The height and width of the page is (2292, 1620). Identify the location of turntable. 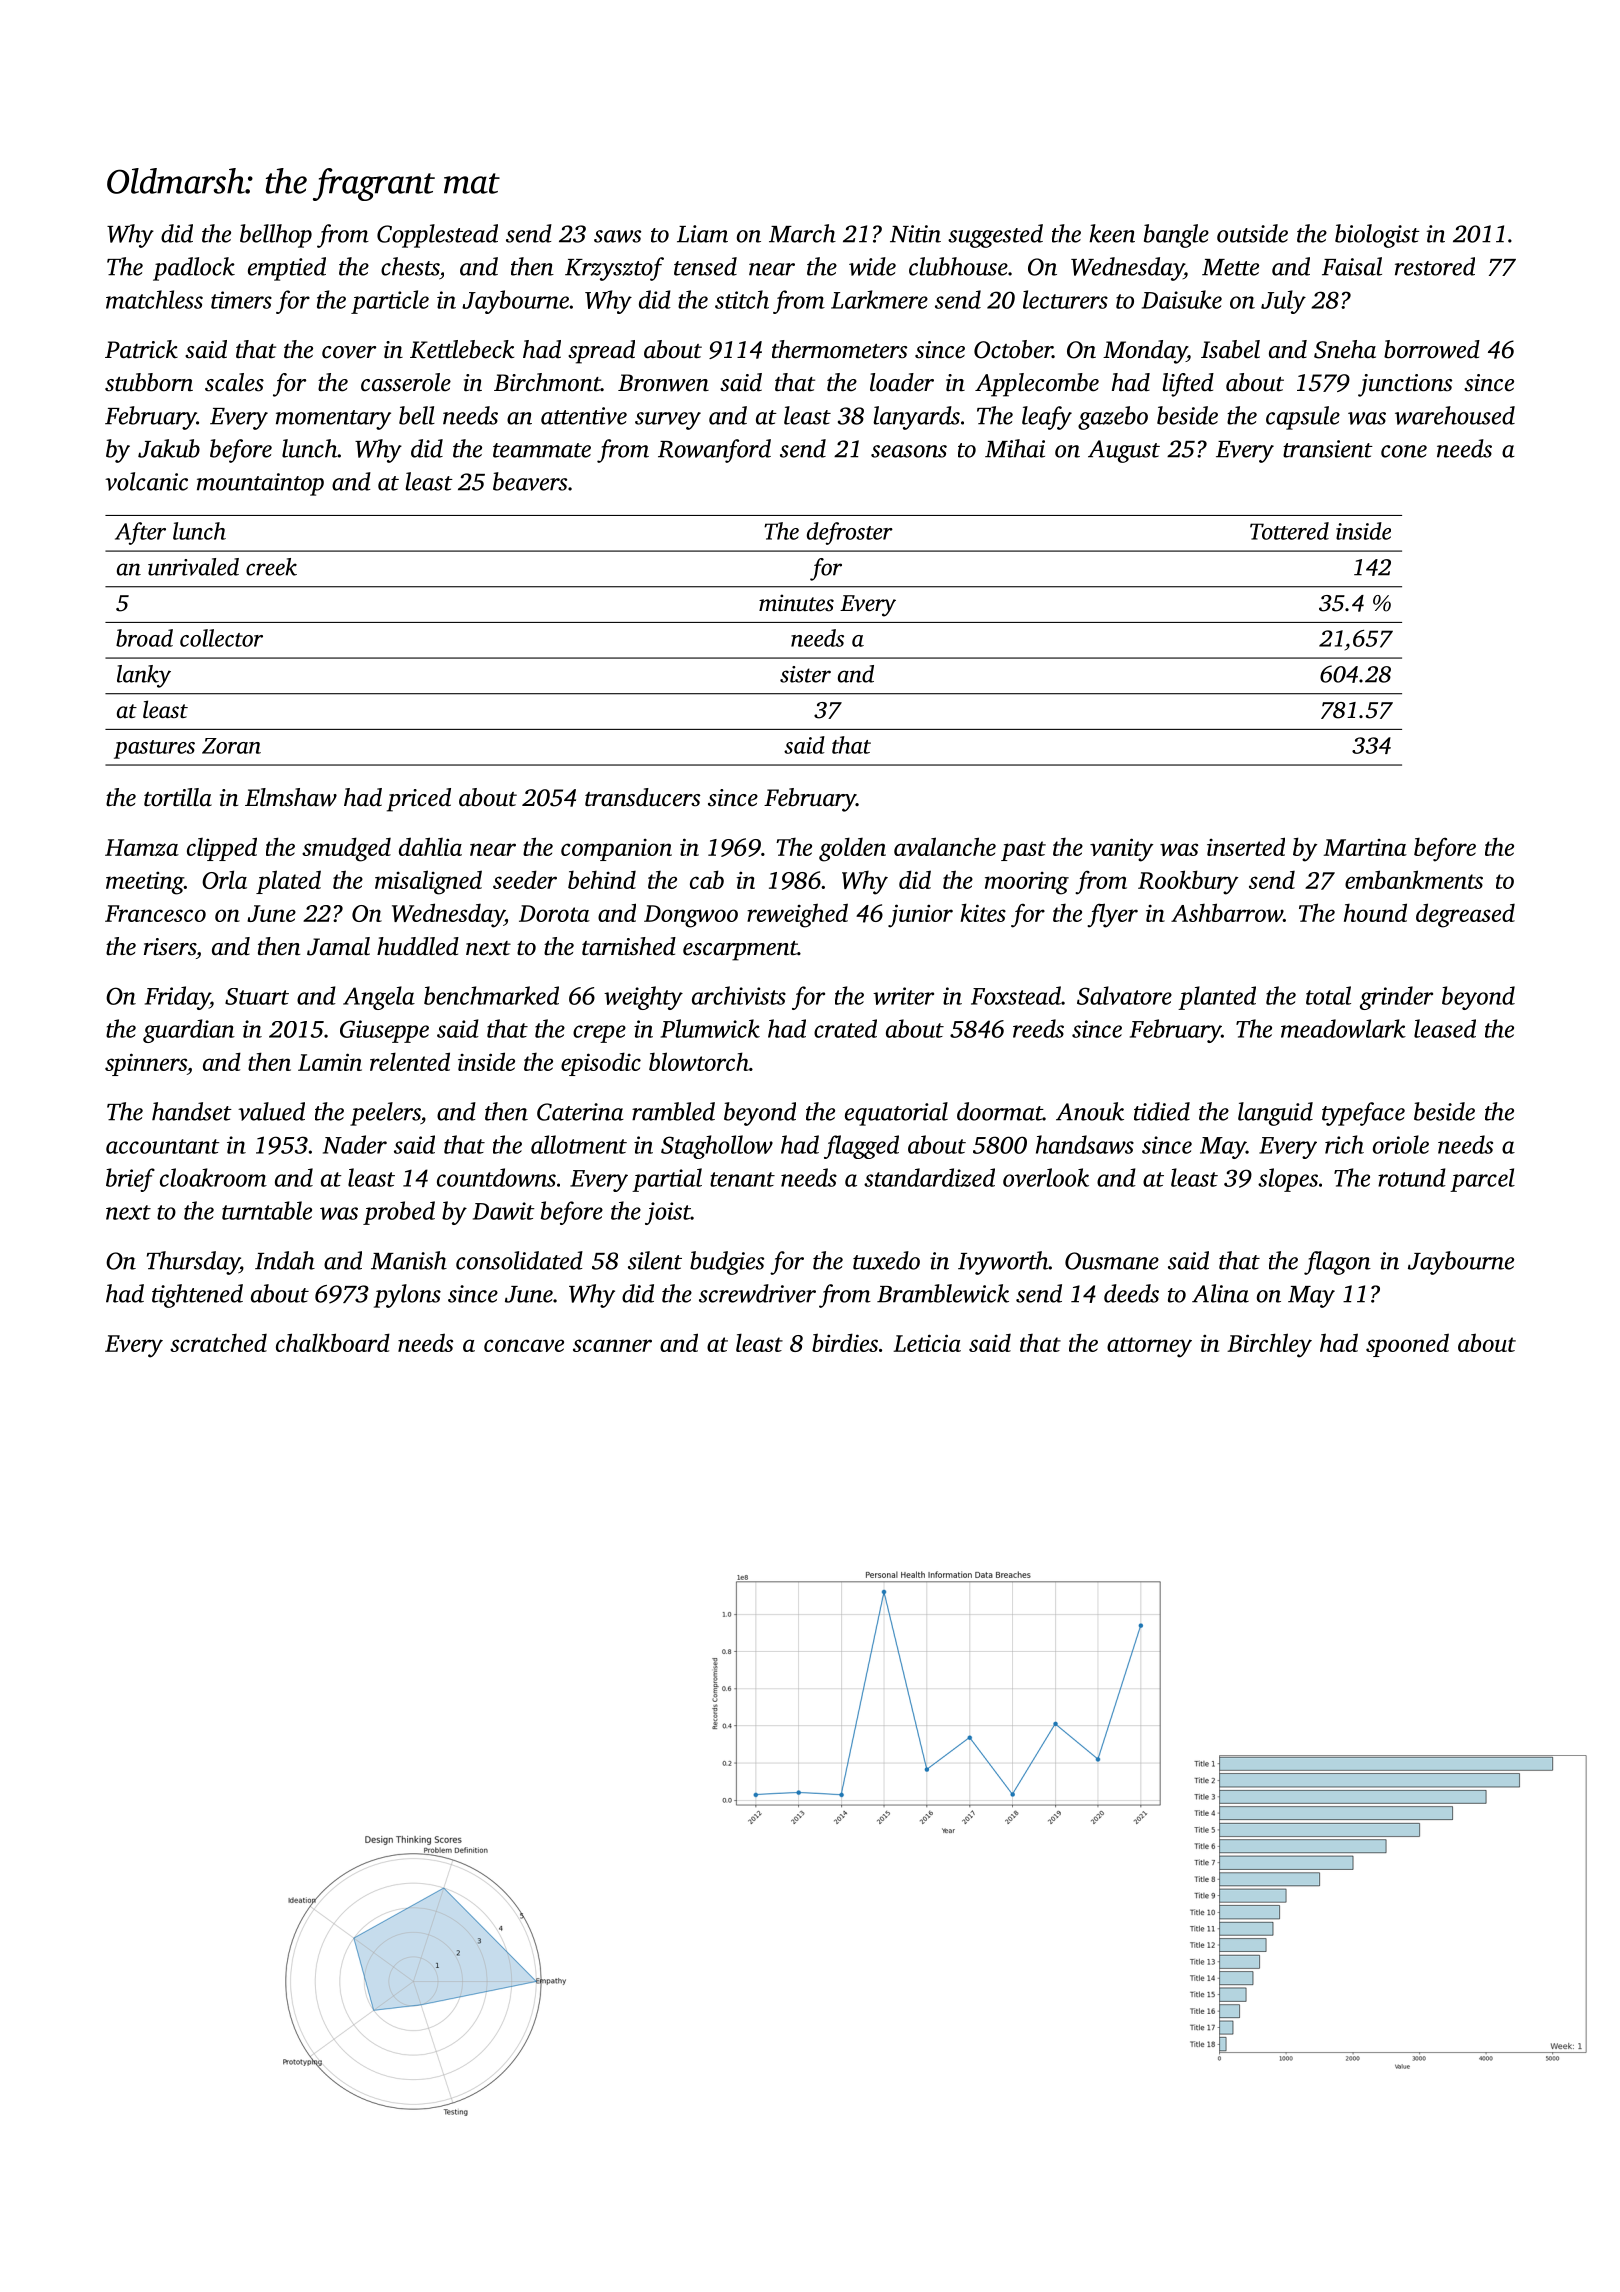
(267, 1210).
